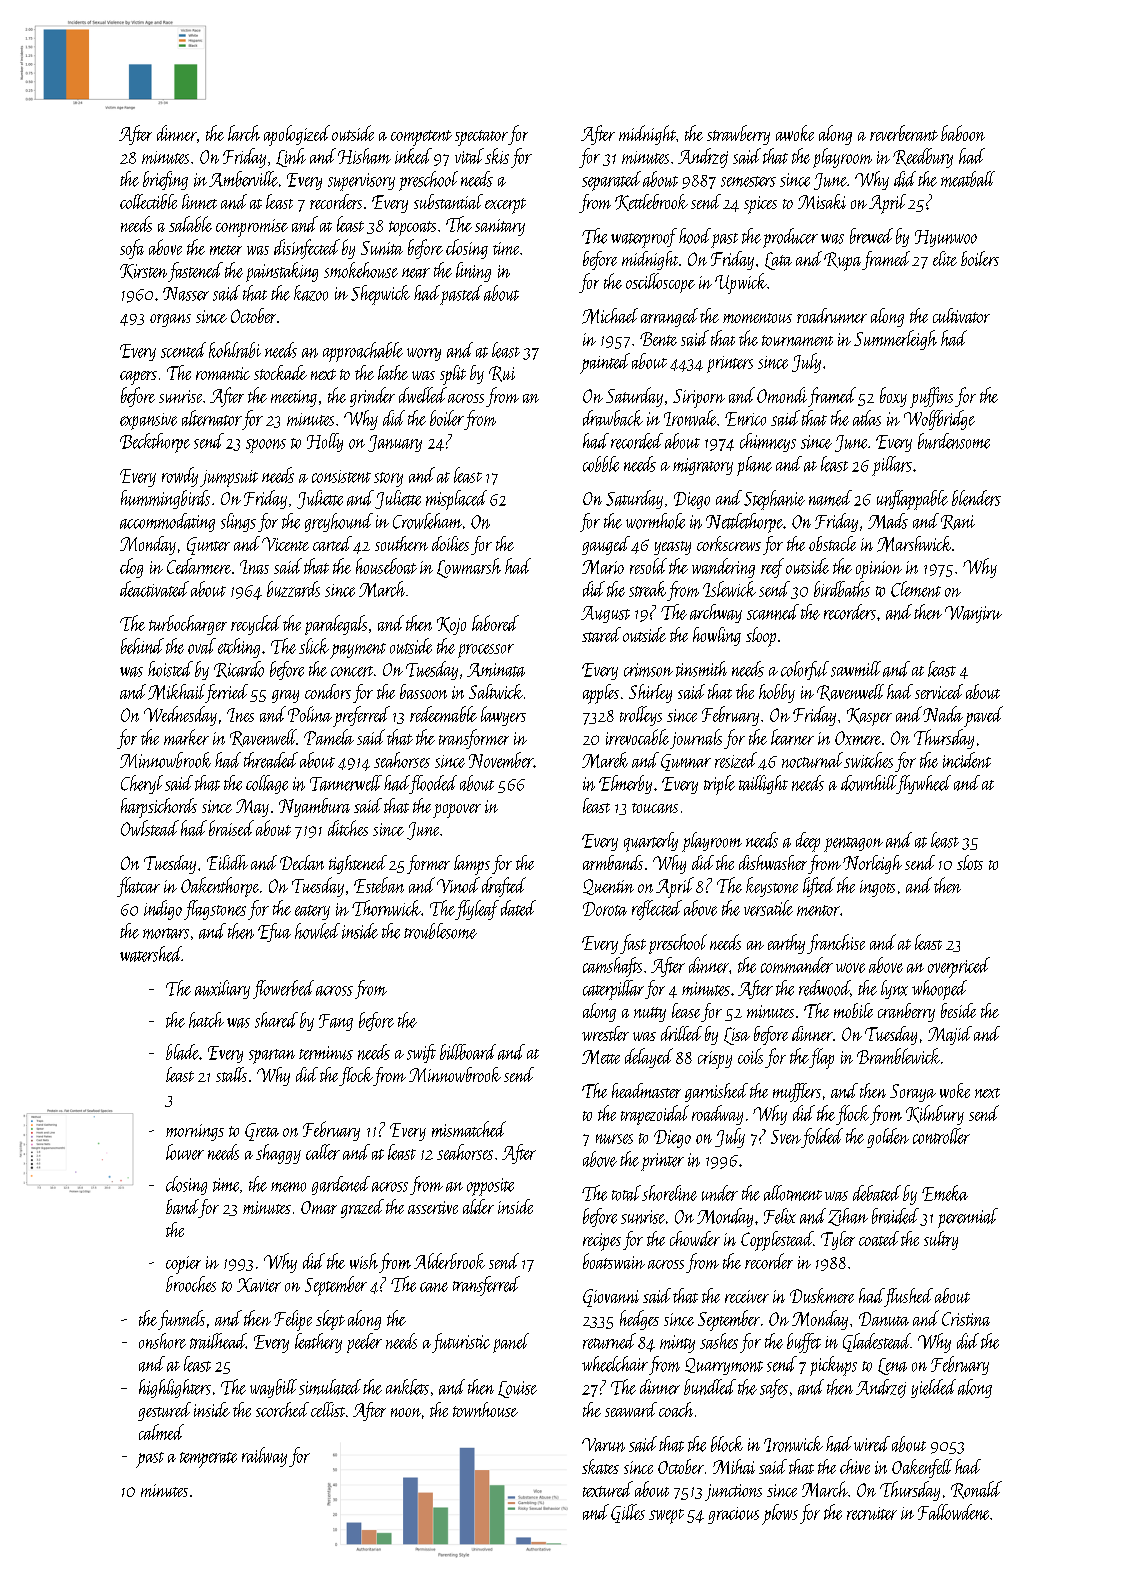  What do you see at coordinates (264, 1457) in the document?
I see `railway` at bounding box center [264, 1457].
